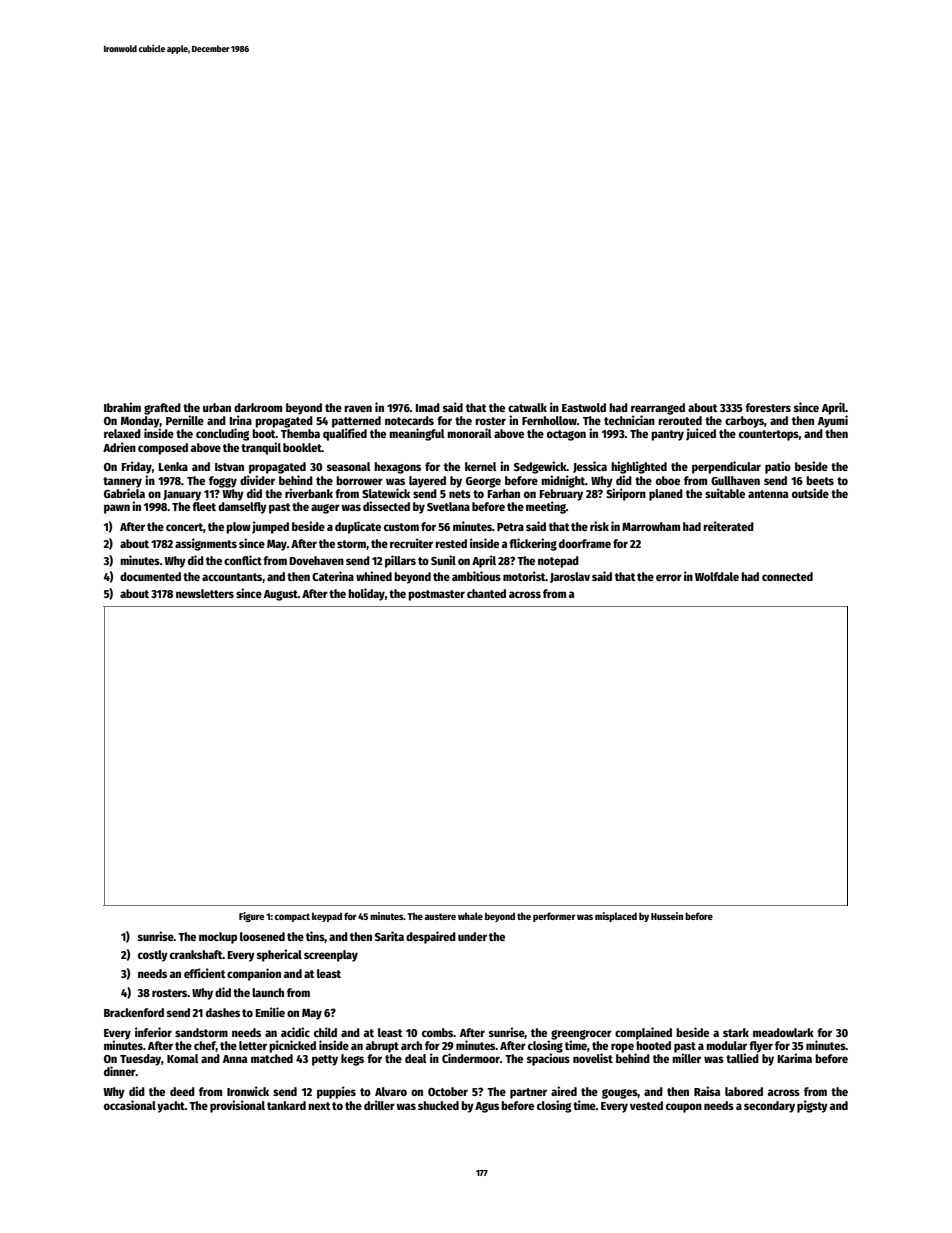  What do you see at coordinates (185, 420) in the document?
I see `Pernille` at bounding box center [185, 420].
